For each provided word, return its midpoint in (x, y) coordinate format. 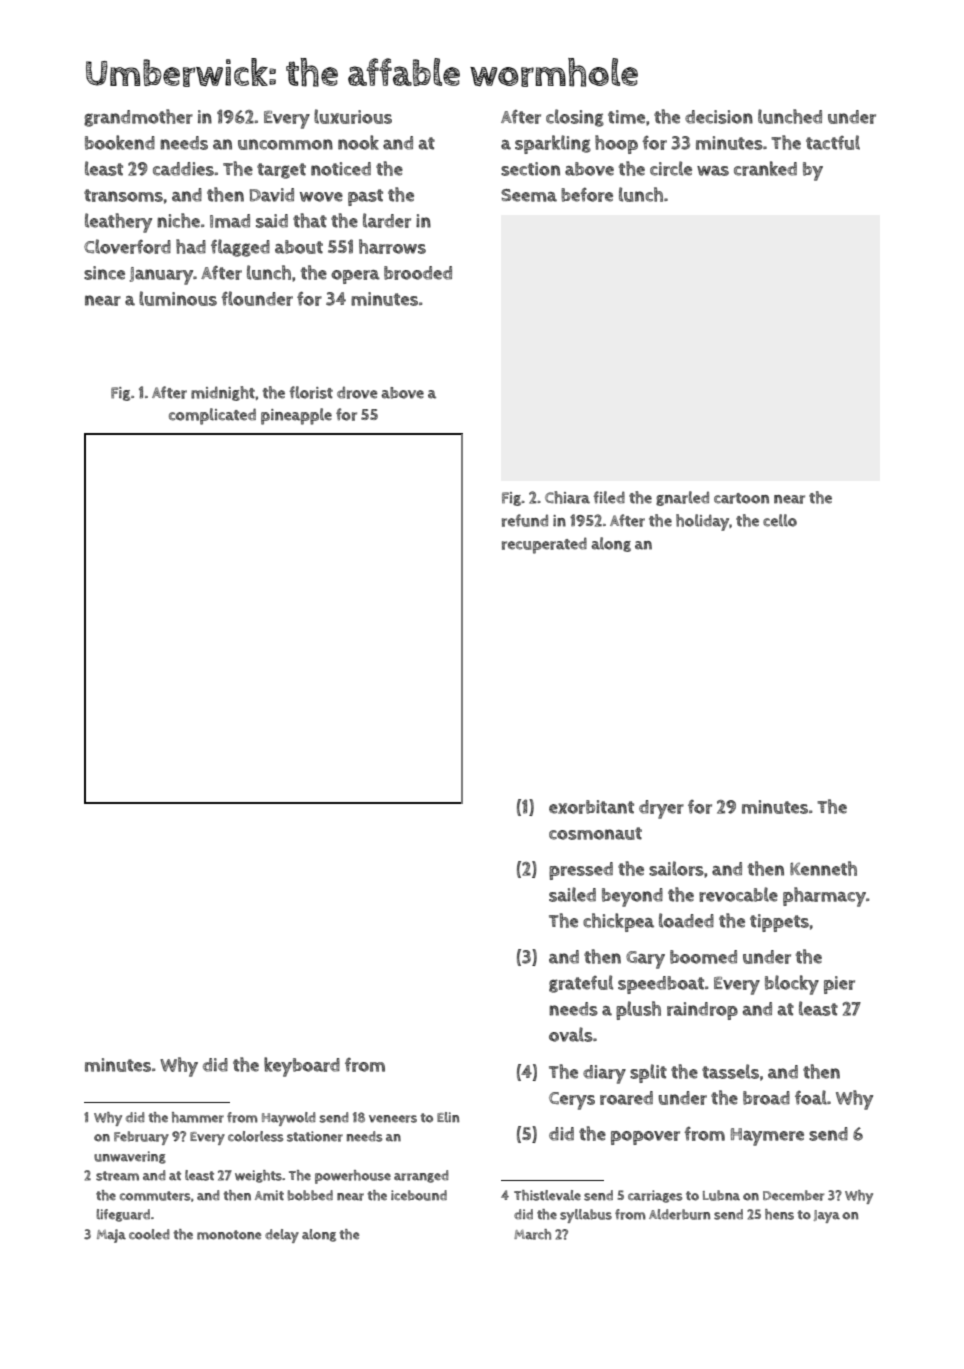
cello (780, 520)
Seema (529, 195)
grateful (581, 984)
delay (282, 1236)
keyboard (302, 1067)
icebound (419, 1195)
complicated (212, 416)
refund (525, 520)
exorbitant (591, 807)
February (141, 1138)
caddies (183, 169)
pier (839, 985)
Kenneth (823, 868)
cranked (765, 168)
